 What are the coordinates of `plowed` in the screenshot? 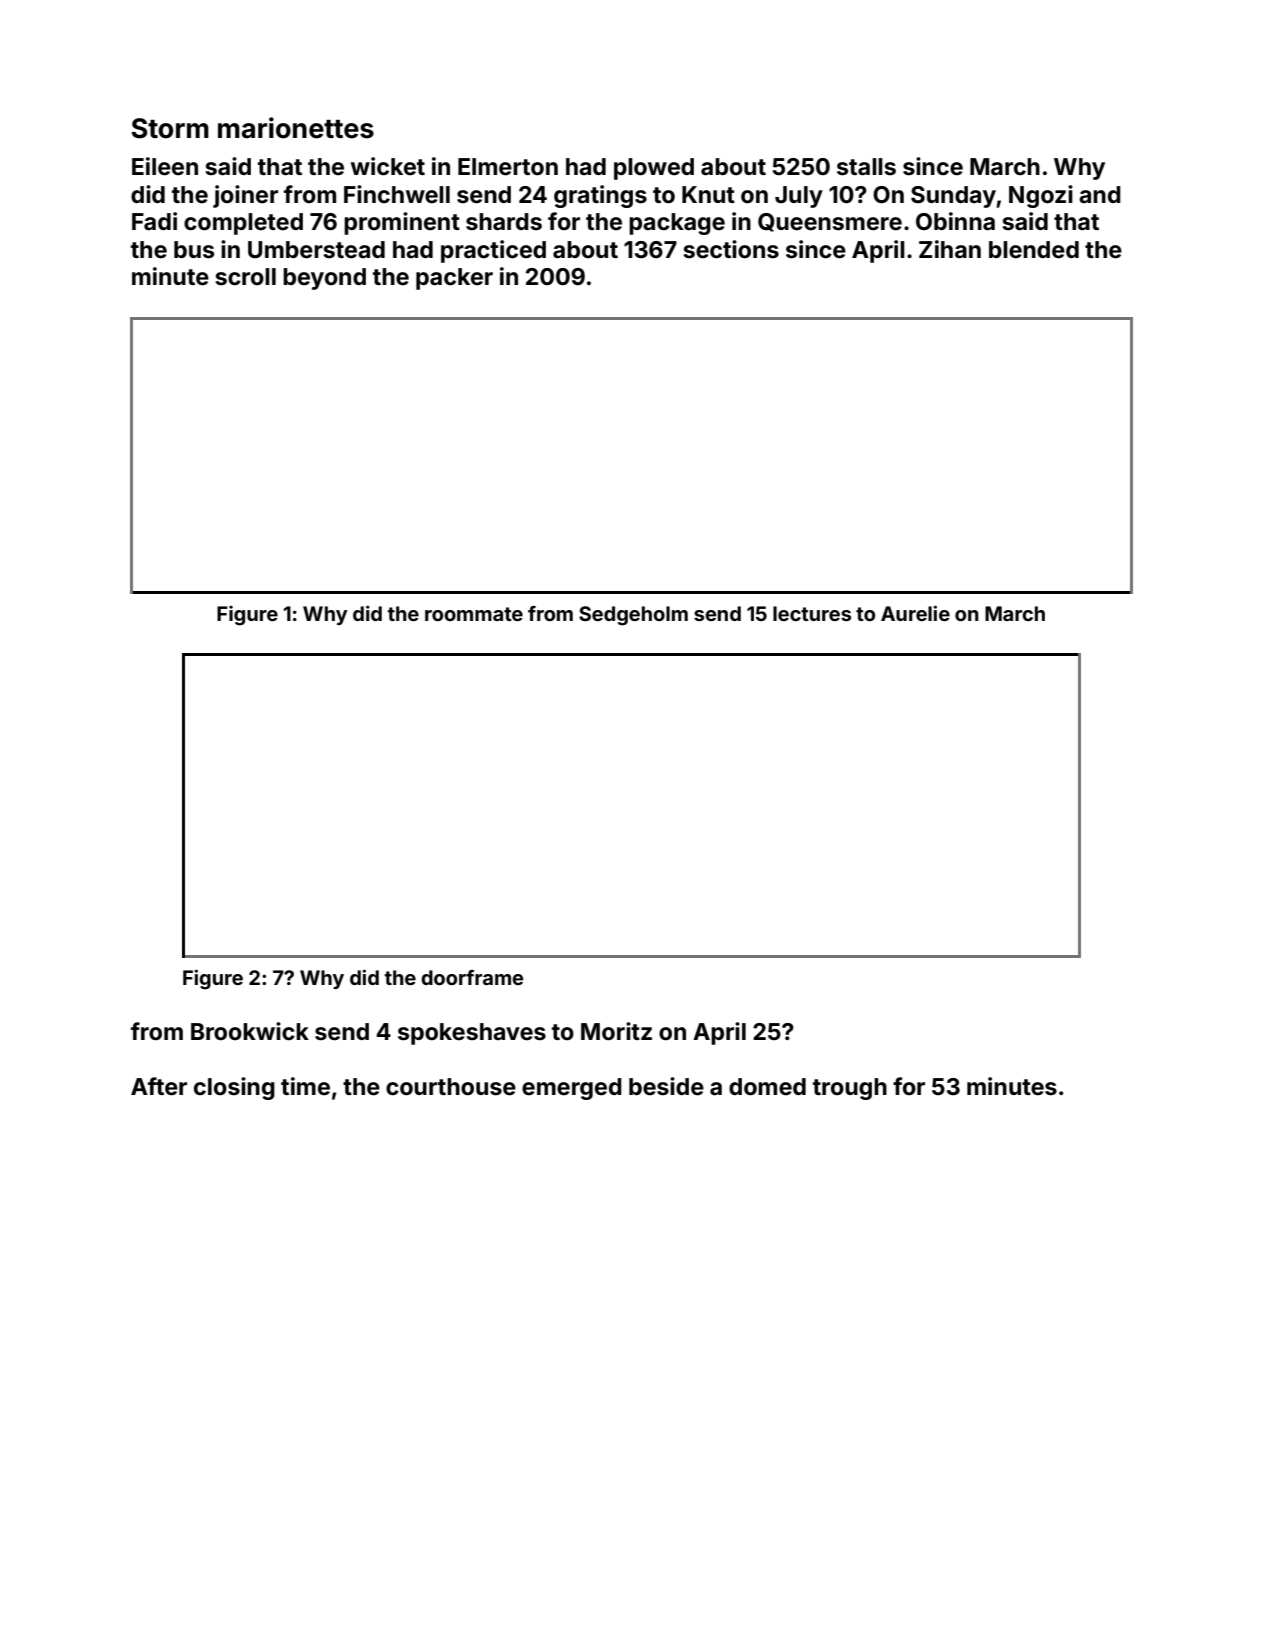 It's located at (654, 169).
